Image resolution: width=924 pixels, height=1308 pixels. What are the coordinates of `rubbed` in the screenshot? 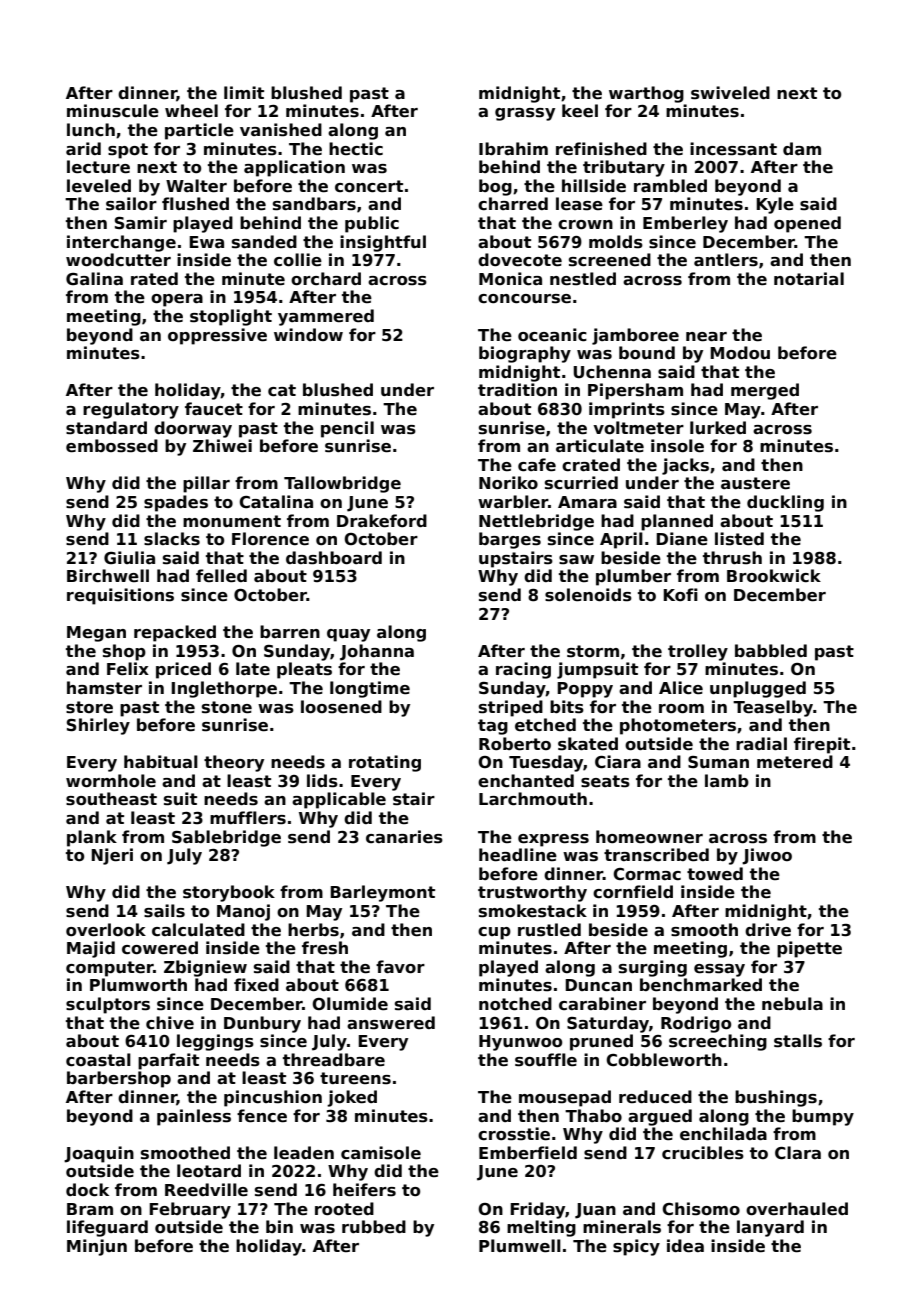 It's located at (374, 1227).
